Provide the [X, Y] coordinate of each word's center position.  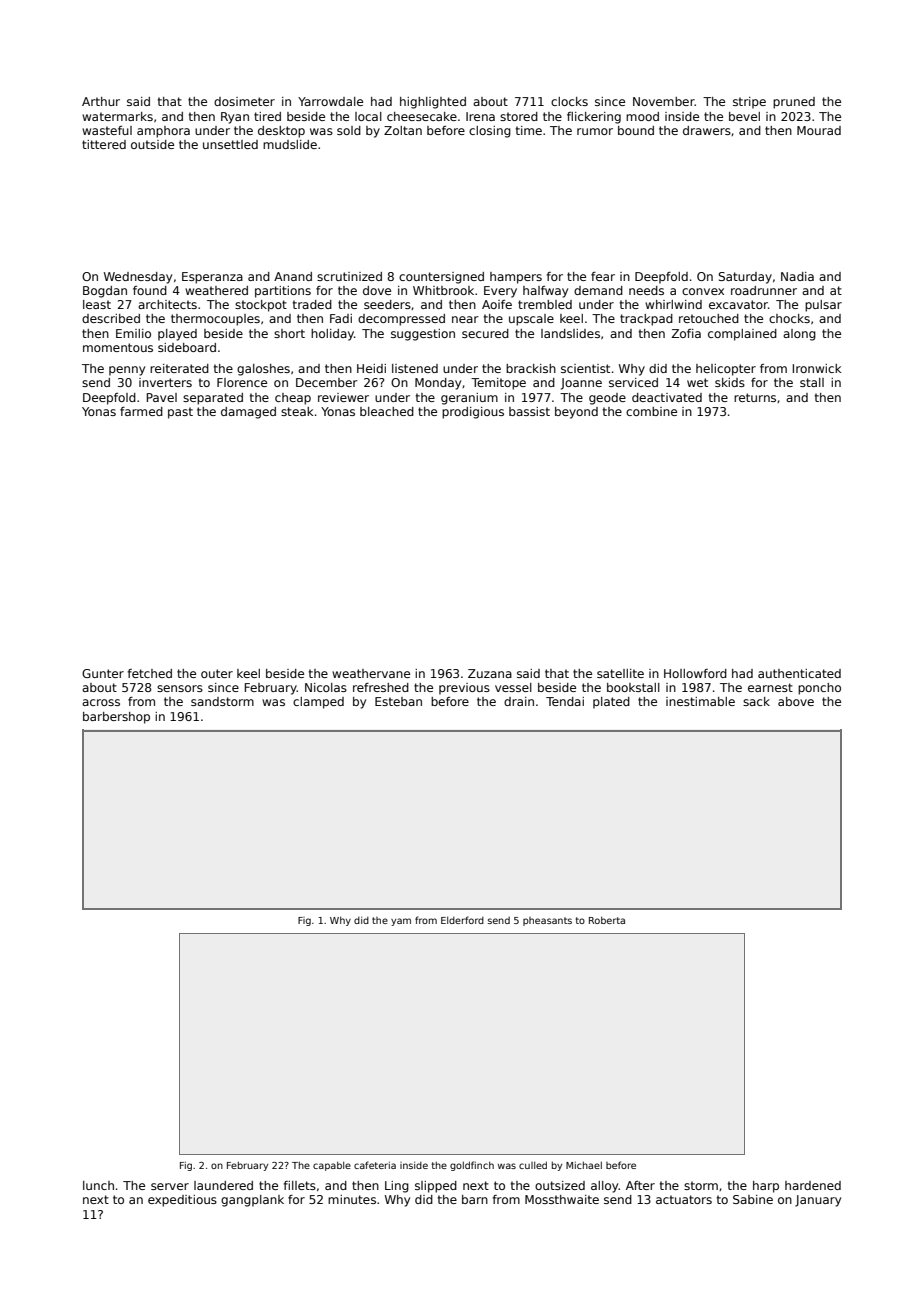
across [101, 702]
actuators [684, 1199]
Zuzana [490, 673]
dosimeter [244, 101]
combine [651, 411]
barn [475, 1199]
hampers [516, 278]
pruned [794, 103]
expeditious [182, 1201]
